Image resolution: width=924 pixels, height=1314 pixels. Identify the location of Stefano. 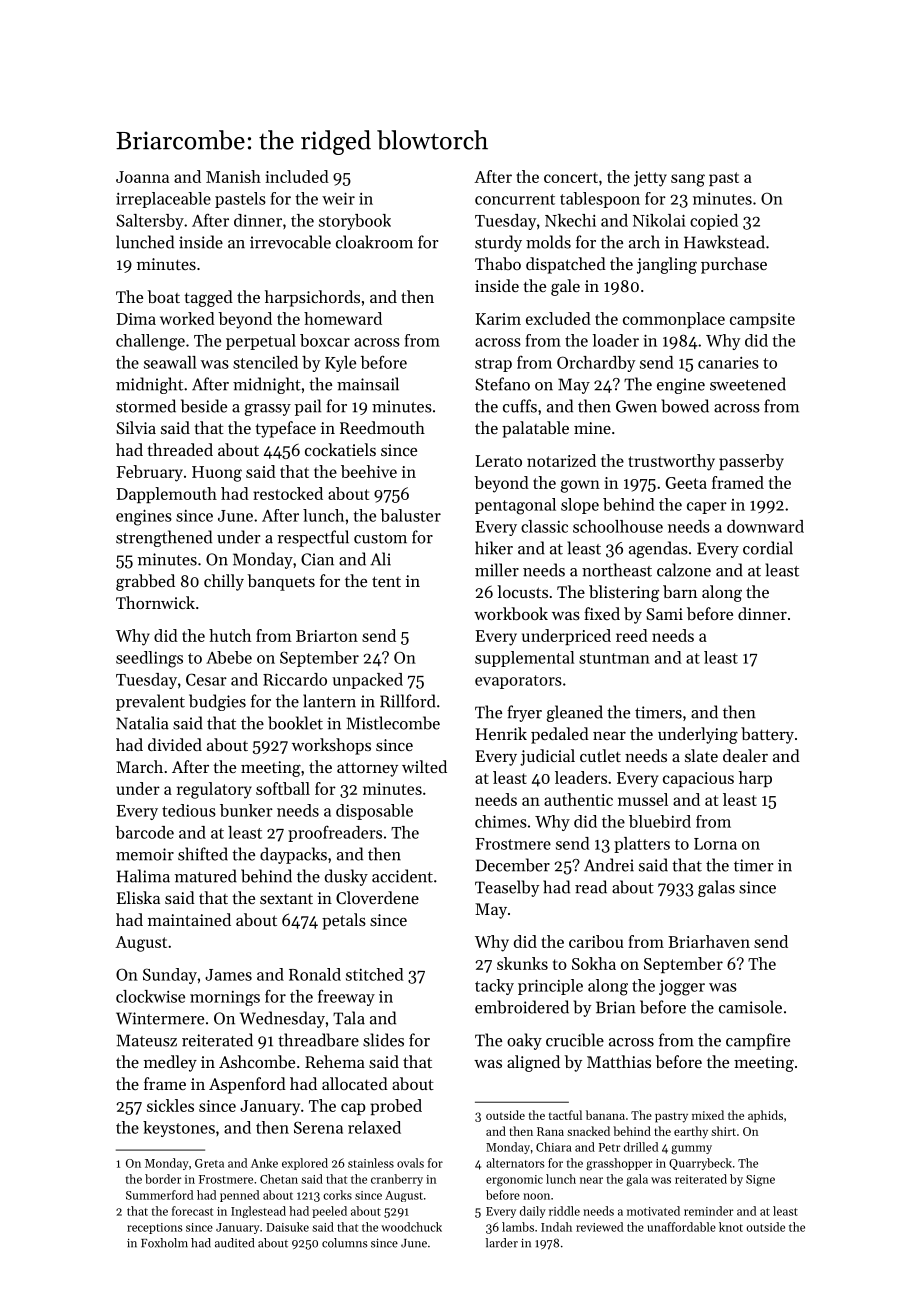
(502, 384).
